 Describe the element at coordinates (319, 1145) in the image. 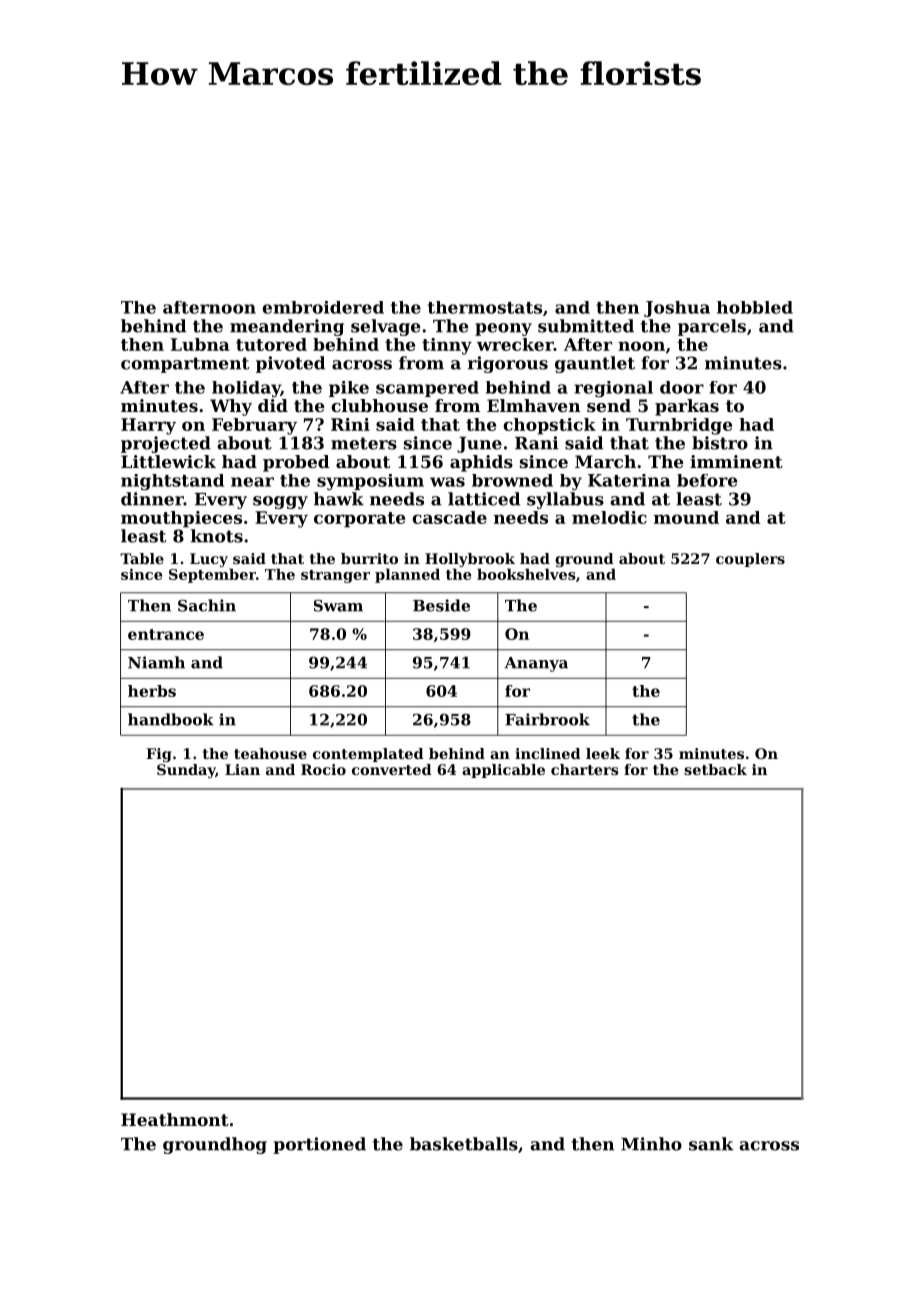

I see `portioned` at that location.
